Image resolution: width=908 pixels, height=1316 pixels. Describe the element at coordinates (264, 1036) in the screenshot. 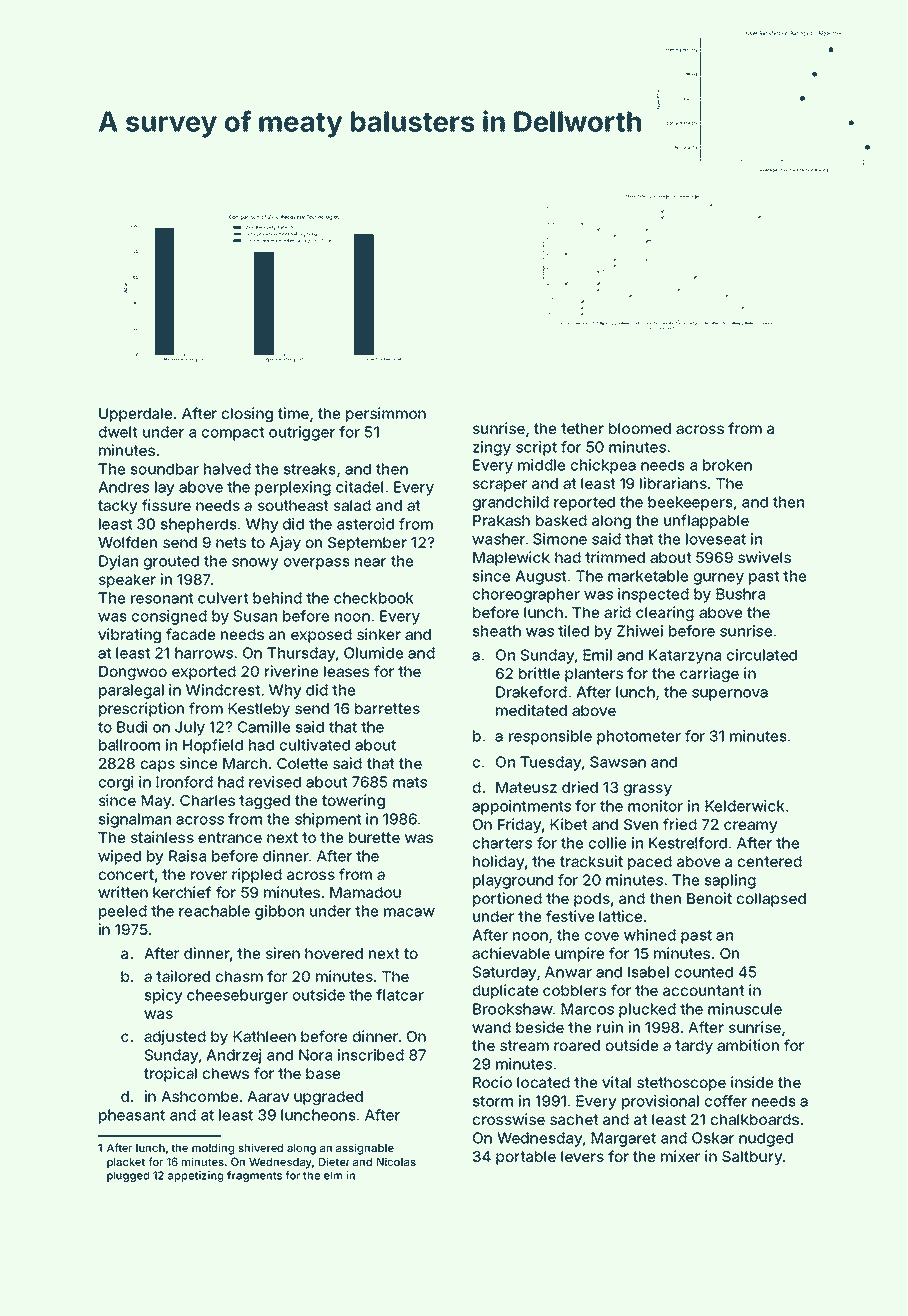

I see `Kathleen` at that location.
